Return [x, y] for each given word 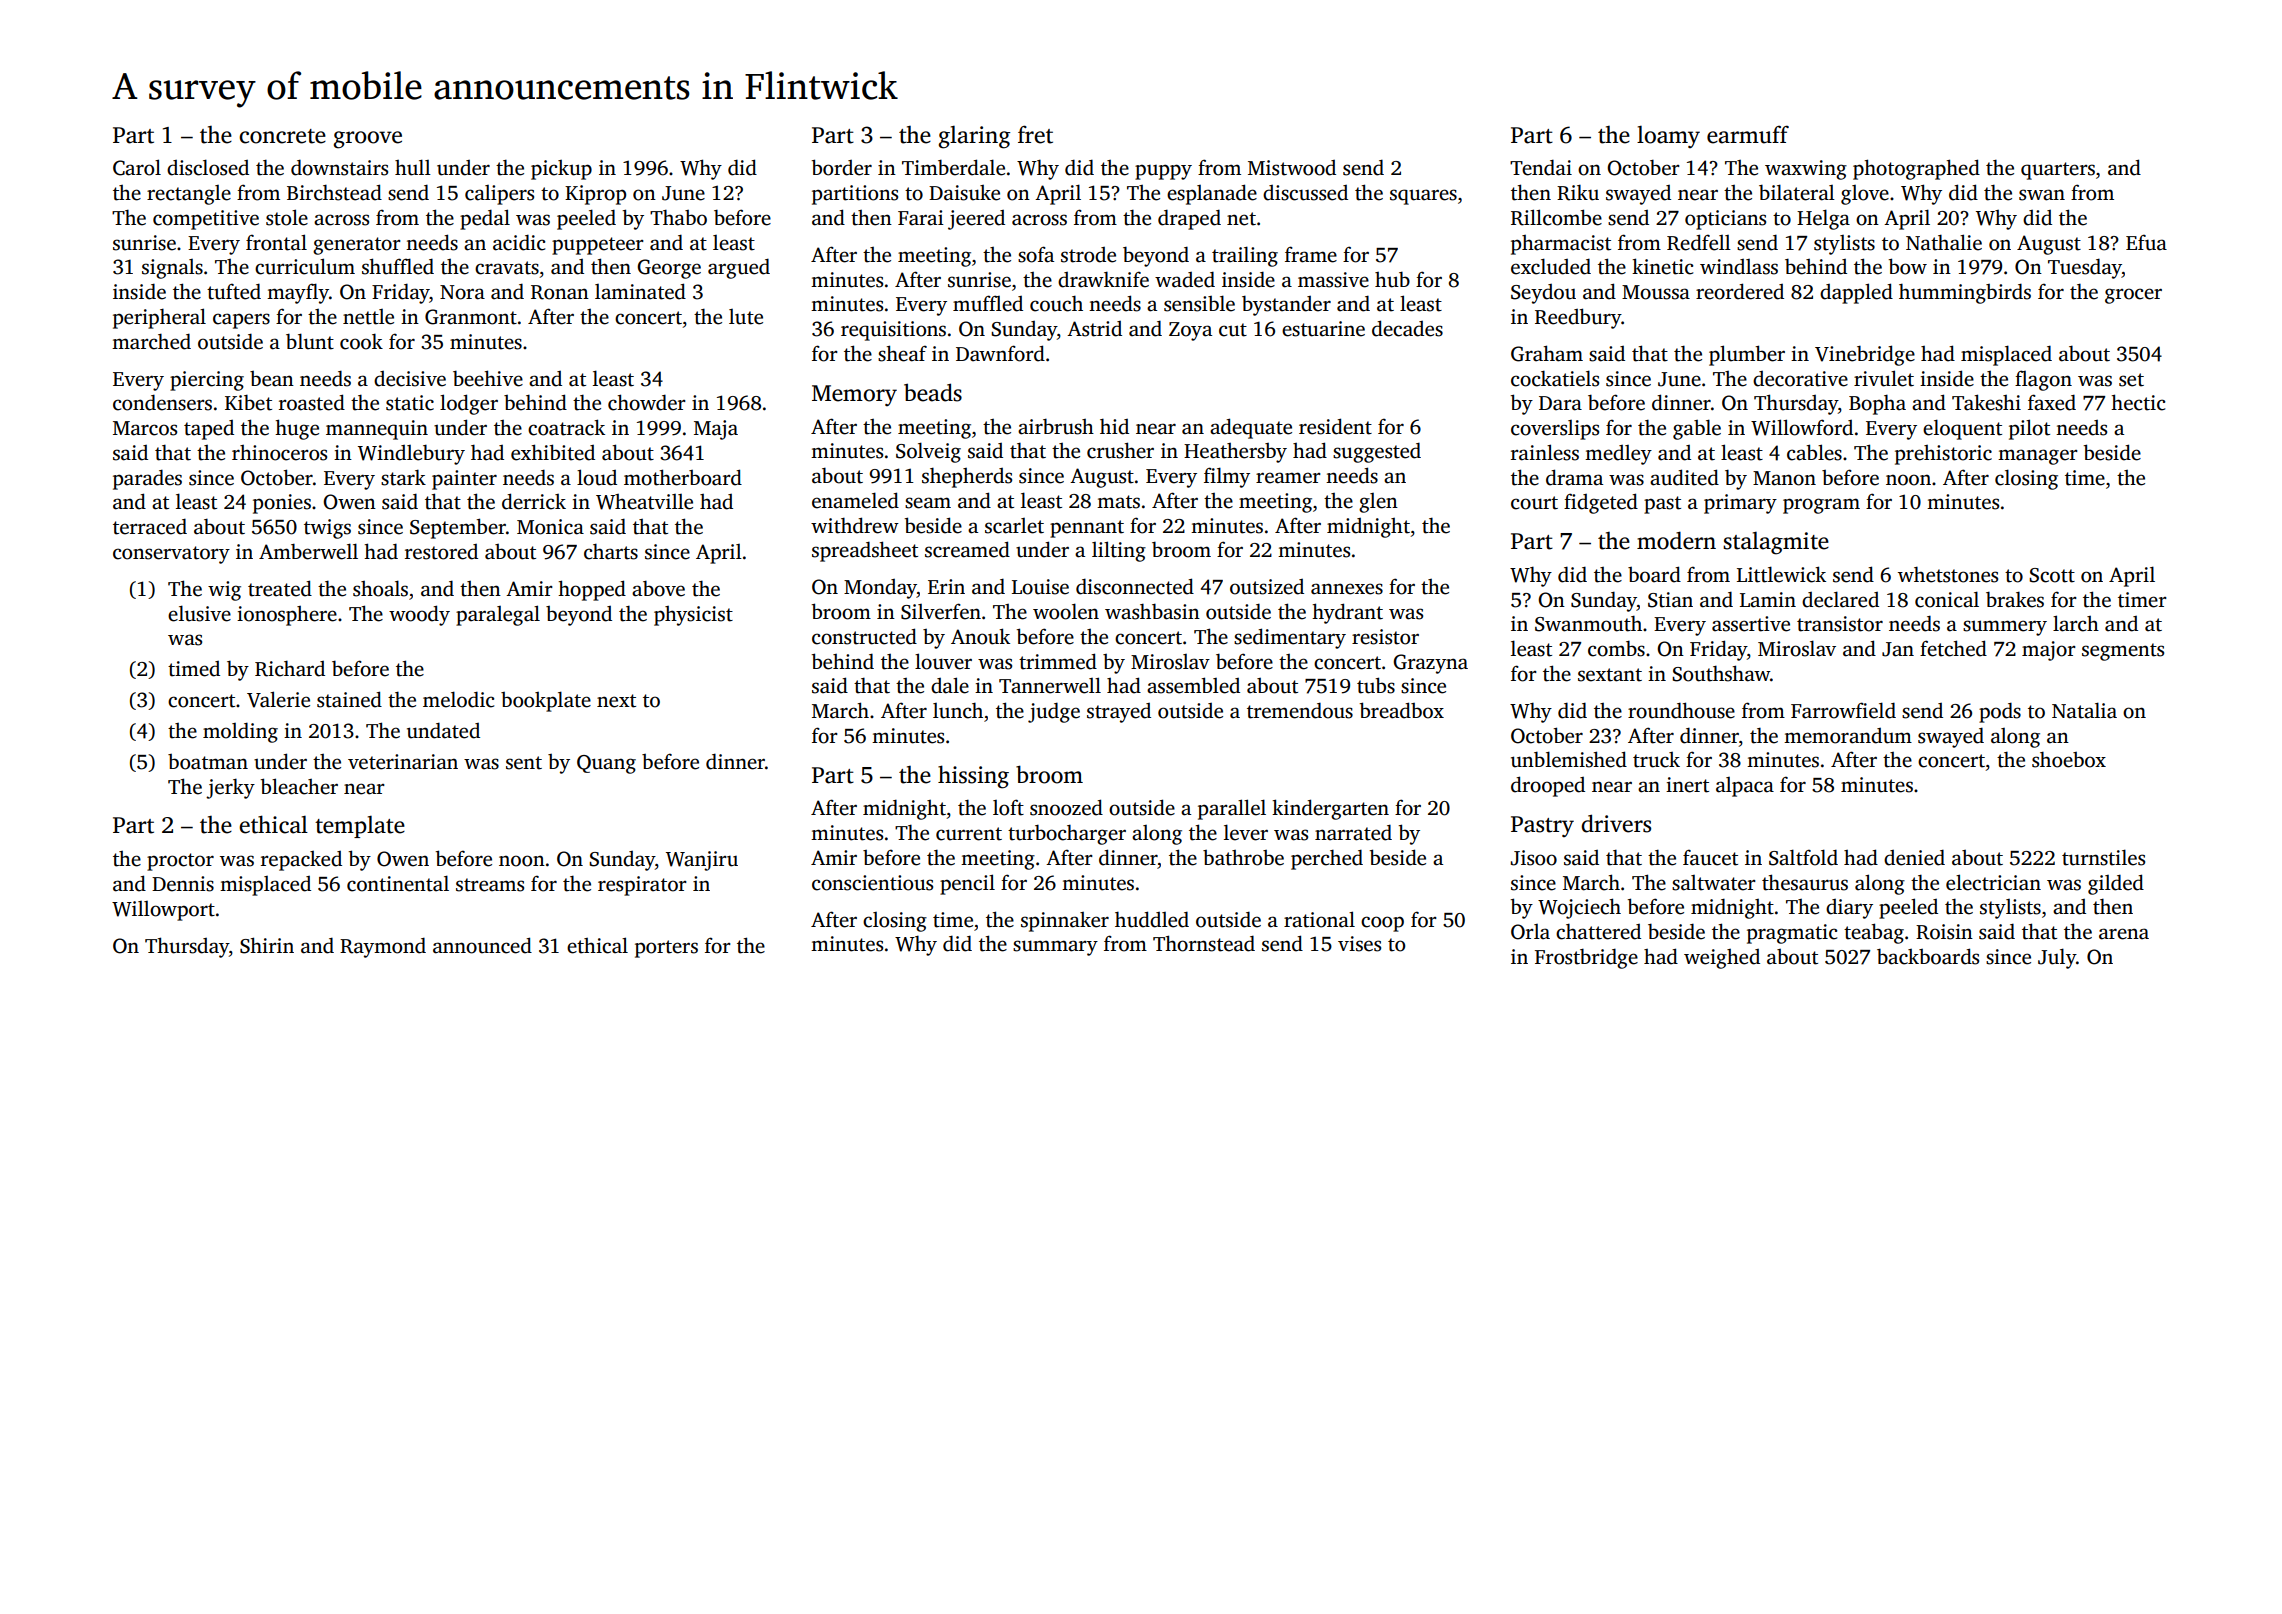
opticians [1725, 220]
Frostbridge [1586, 958]
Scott [2052, 575]
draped [1189, 219]
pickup [561, 170]
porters [666, 949]
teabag [1874, 933]
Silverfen [941, 611]
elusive [199, 613]
